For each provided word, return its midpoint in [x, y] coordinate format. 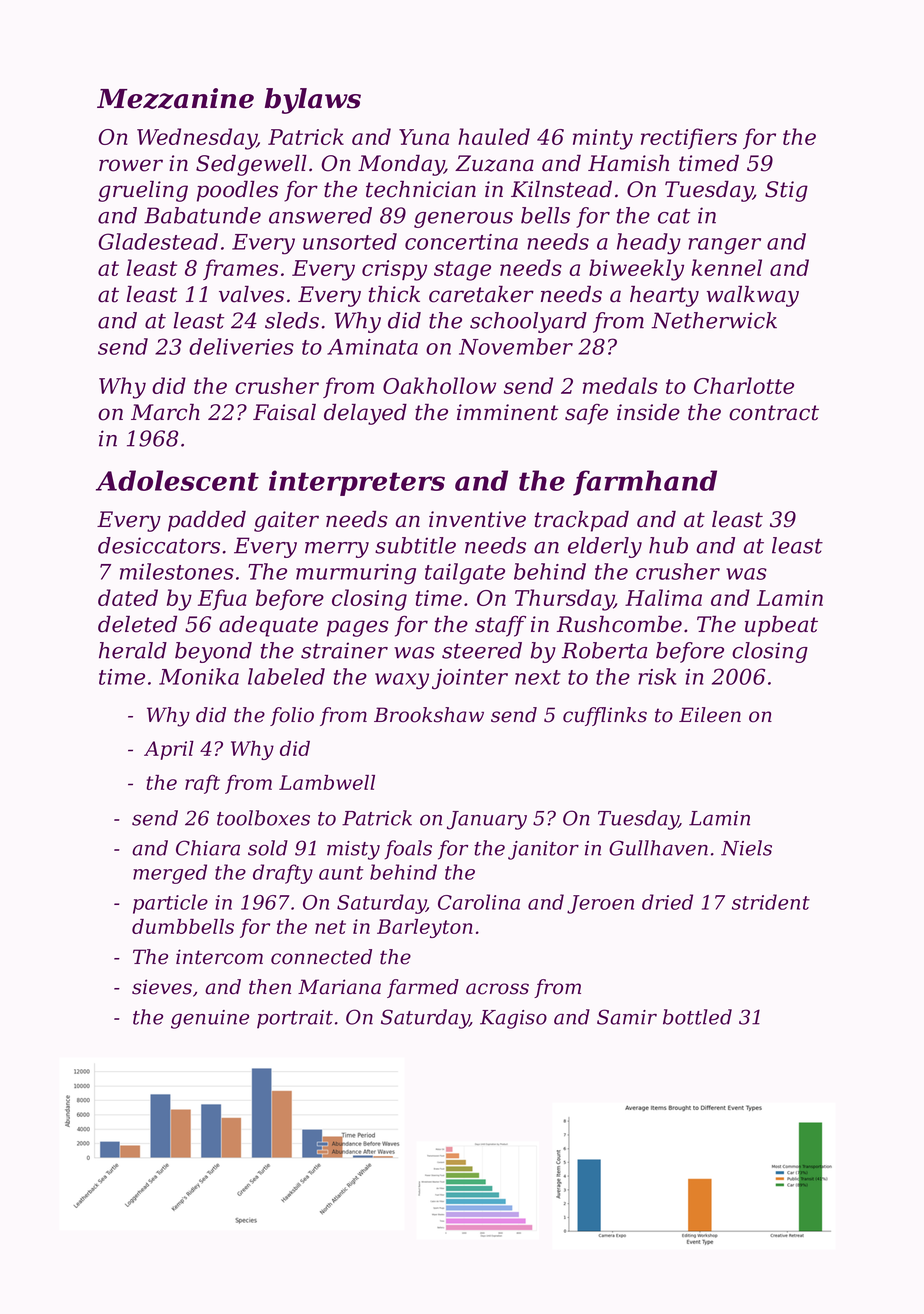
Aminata [372, 347]
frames [240, 269]
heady [649, 244]
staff [500, 626]
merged [170, 874]
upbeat [781, 626]
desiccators [159, 545]
